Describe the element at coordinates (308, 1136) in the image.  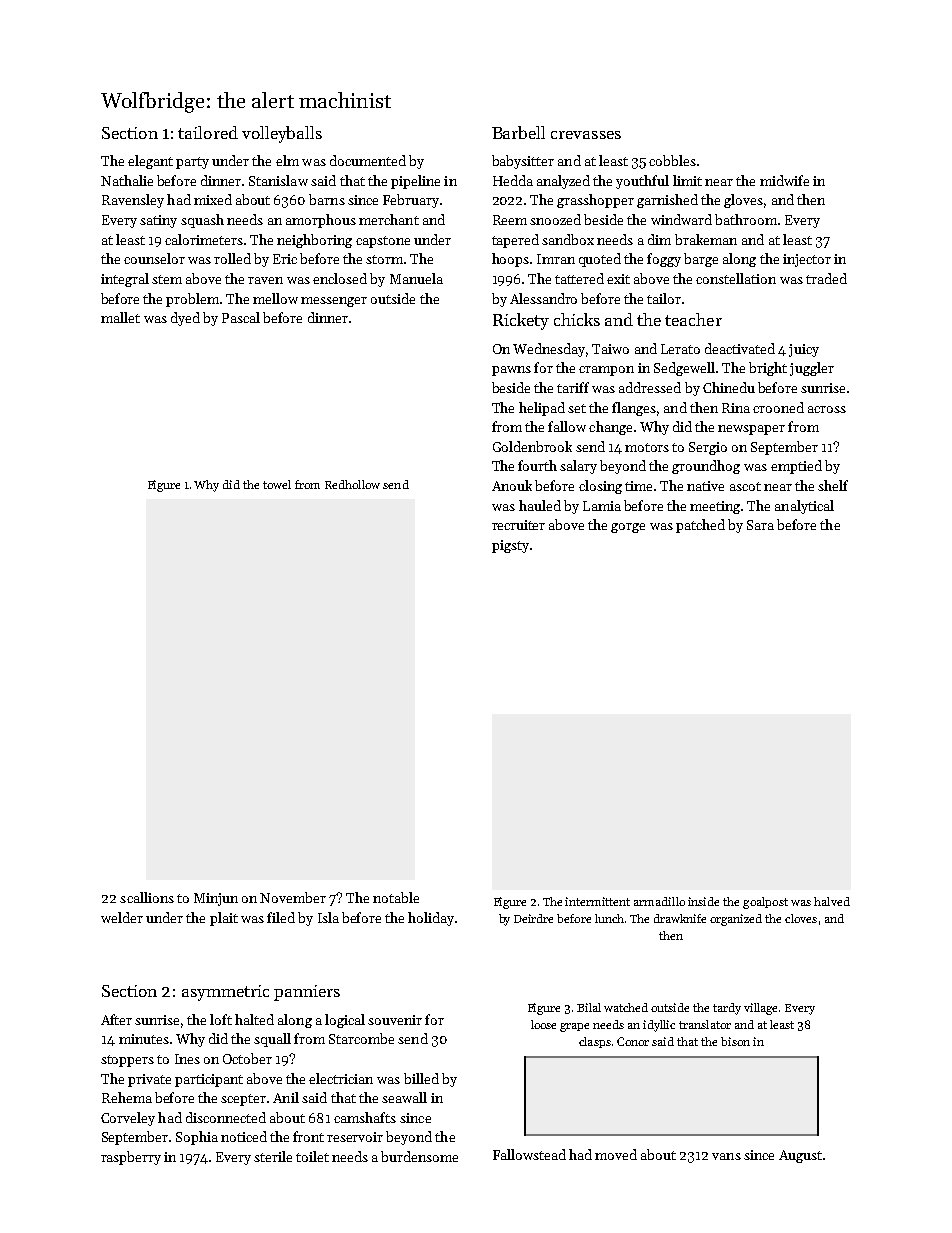
I see `front` at that location.
